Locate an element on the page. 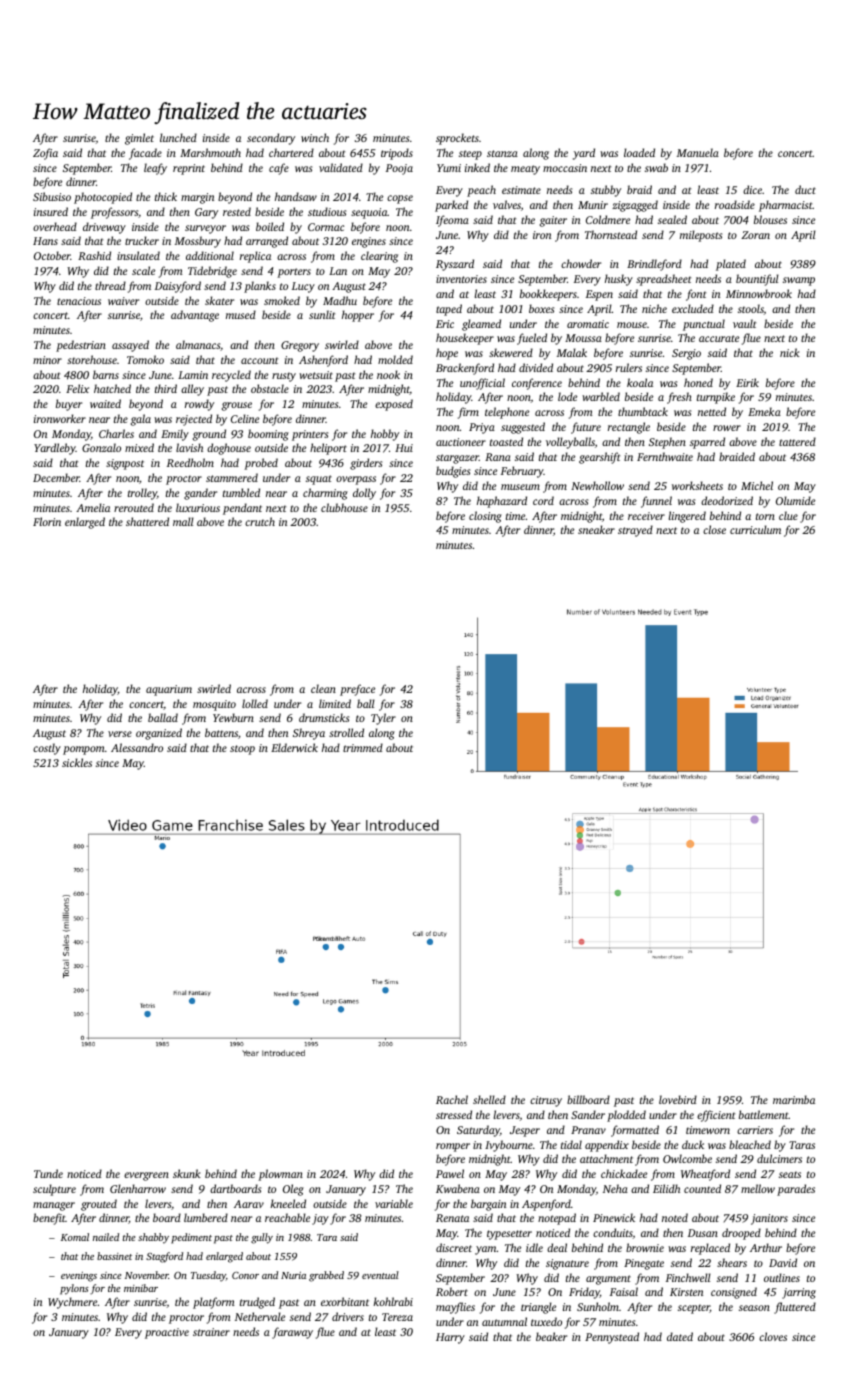 This image has width=849, height=1400. trimmed is located at coordinates (363, 747).
